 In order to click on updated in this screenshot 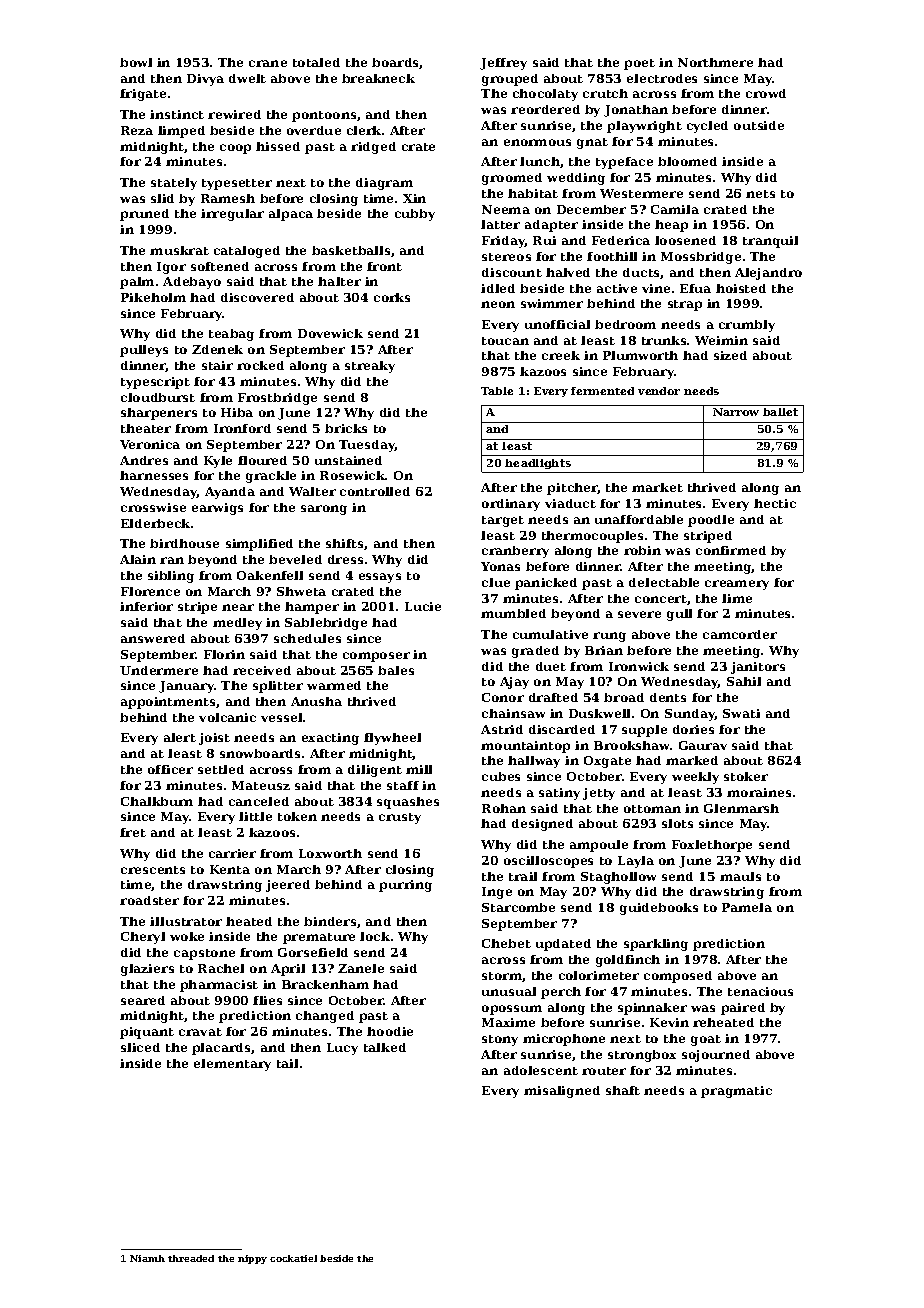, I will do `click(563, 945)`.
